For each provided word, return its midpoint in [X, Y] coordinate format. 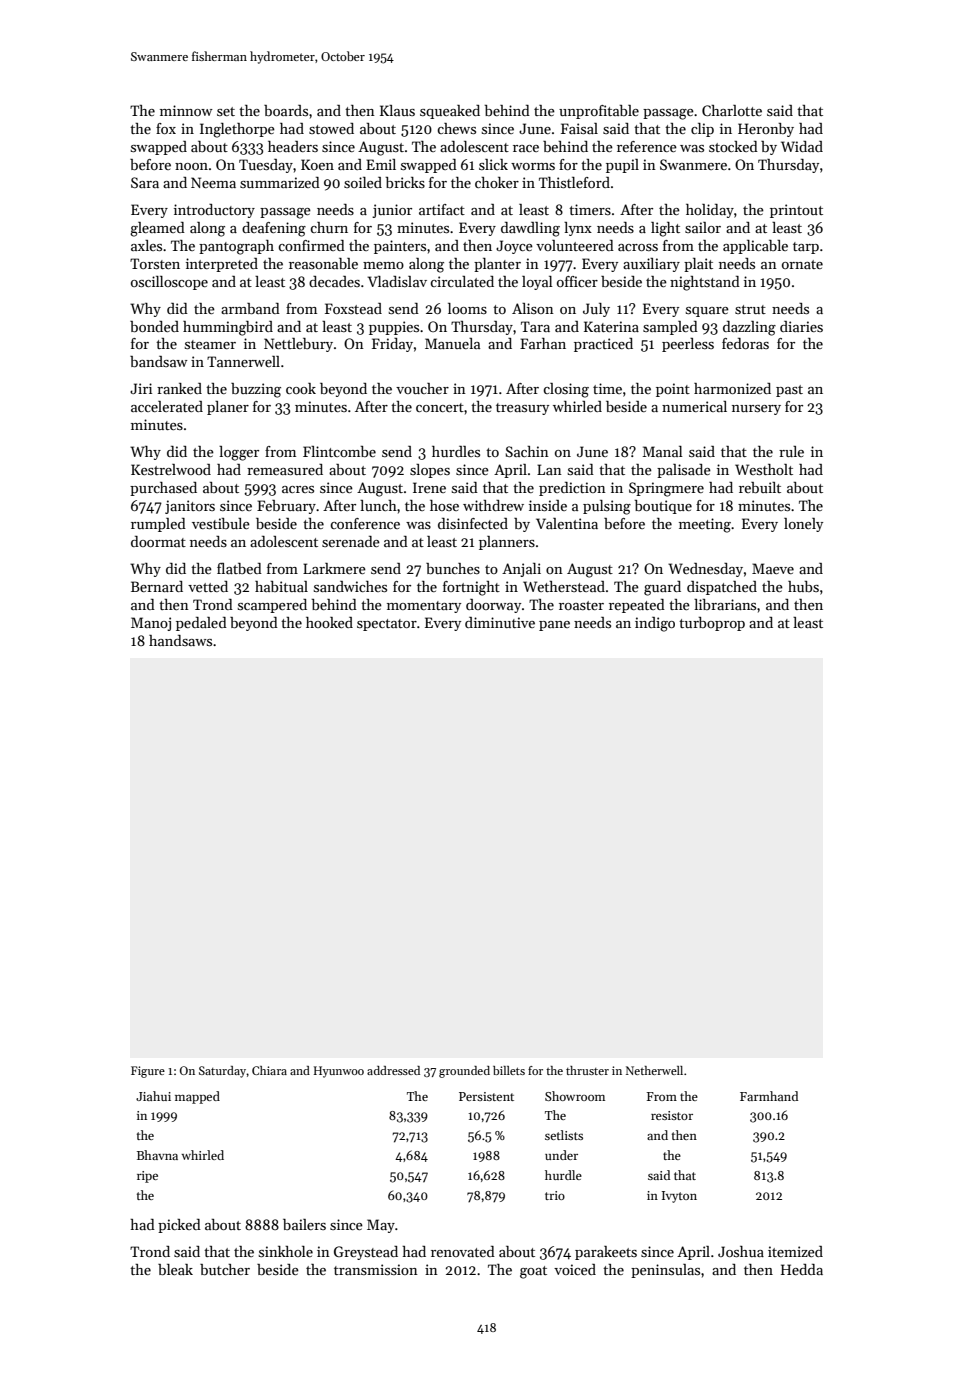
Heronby [766, 130]
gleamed [157, 229]
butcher [225, 1269]
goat [533, 1272]
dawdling [530, 229]
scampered [272, 606]
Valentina [567, 523]
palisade [684, 471]
